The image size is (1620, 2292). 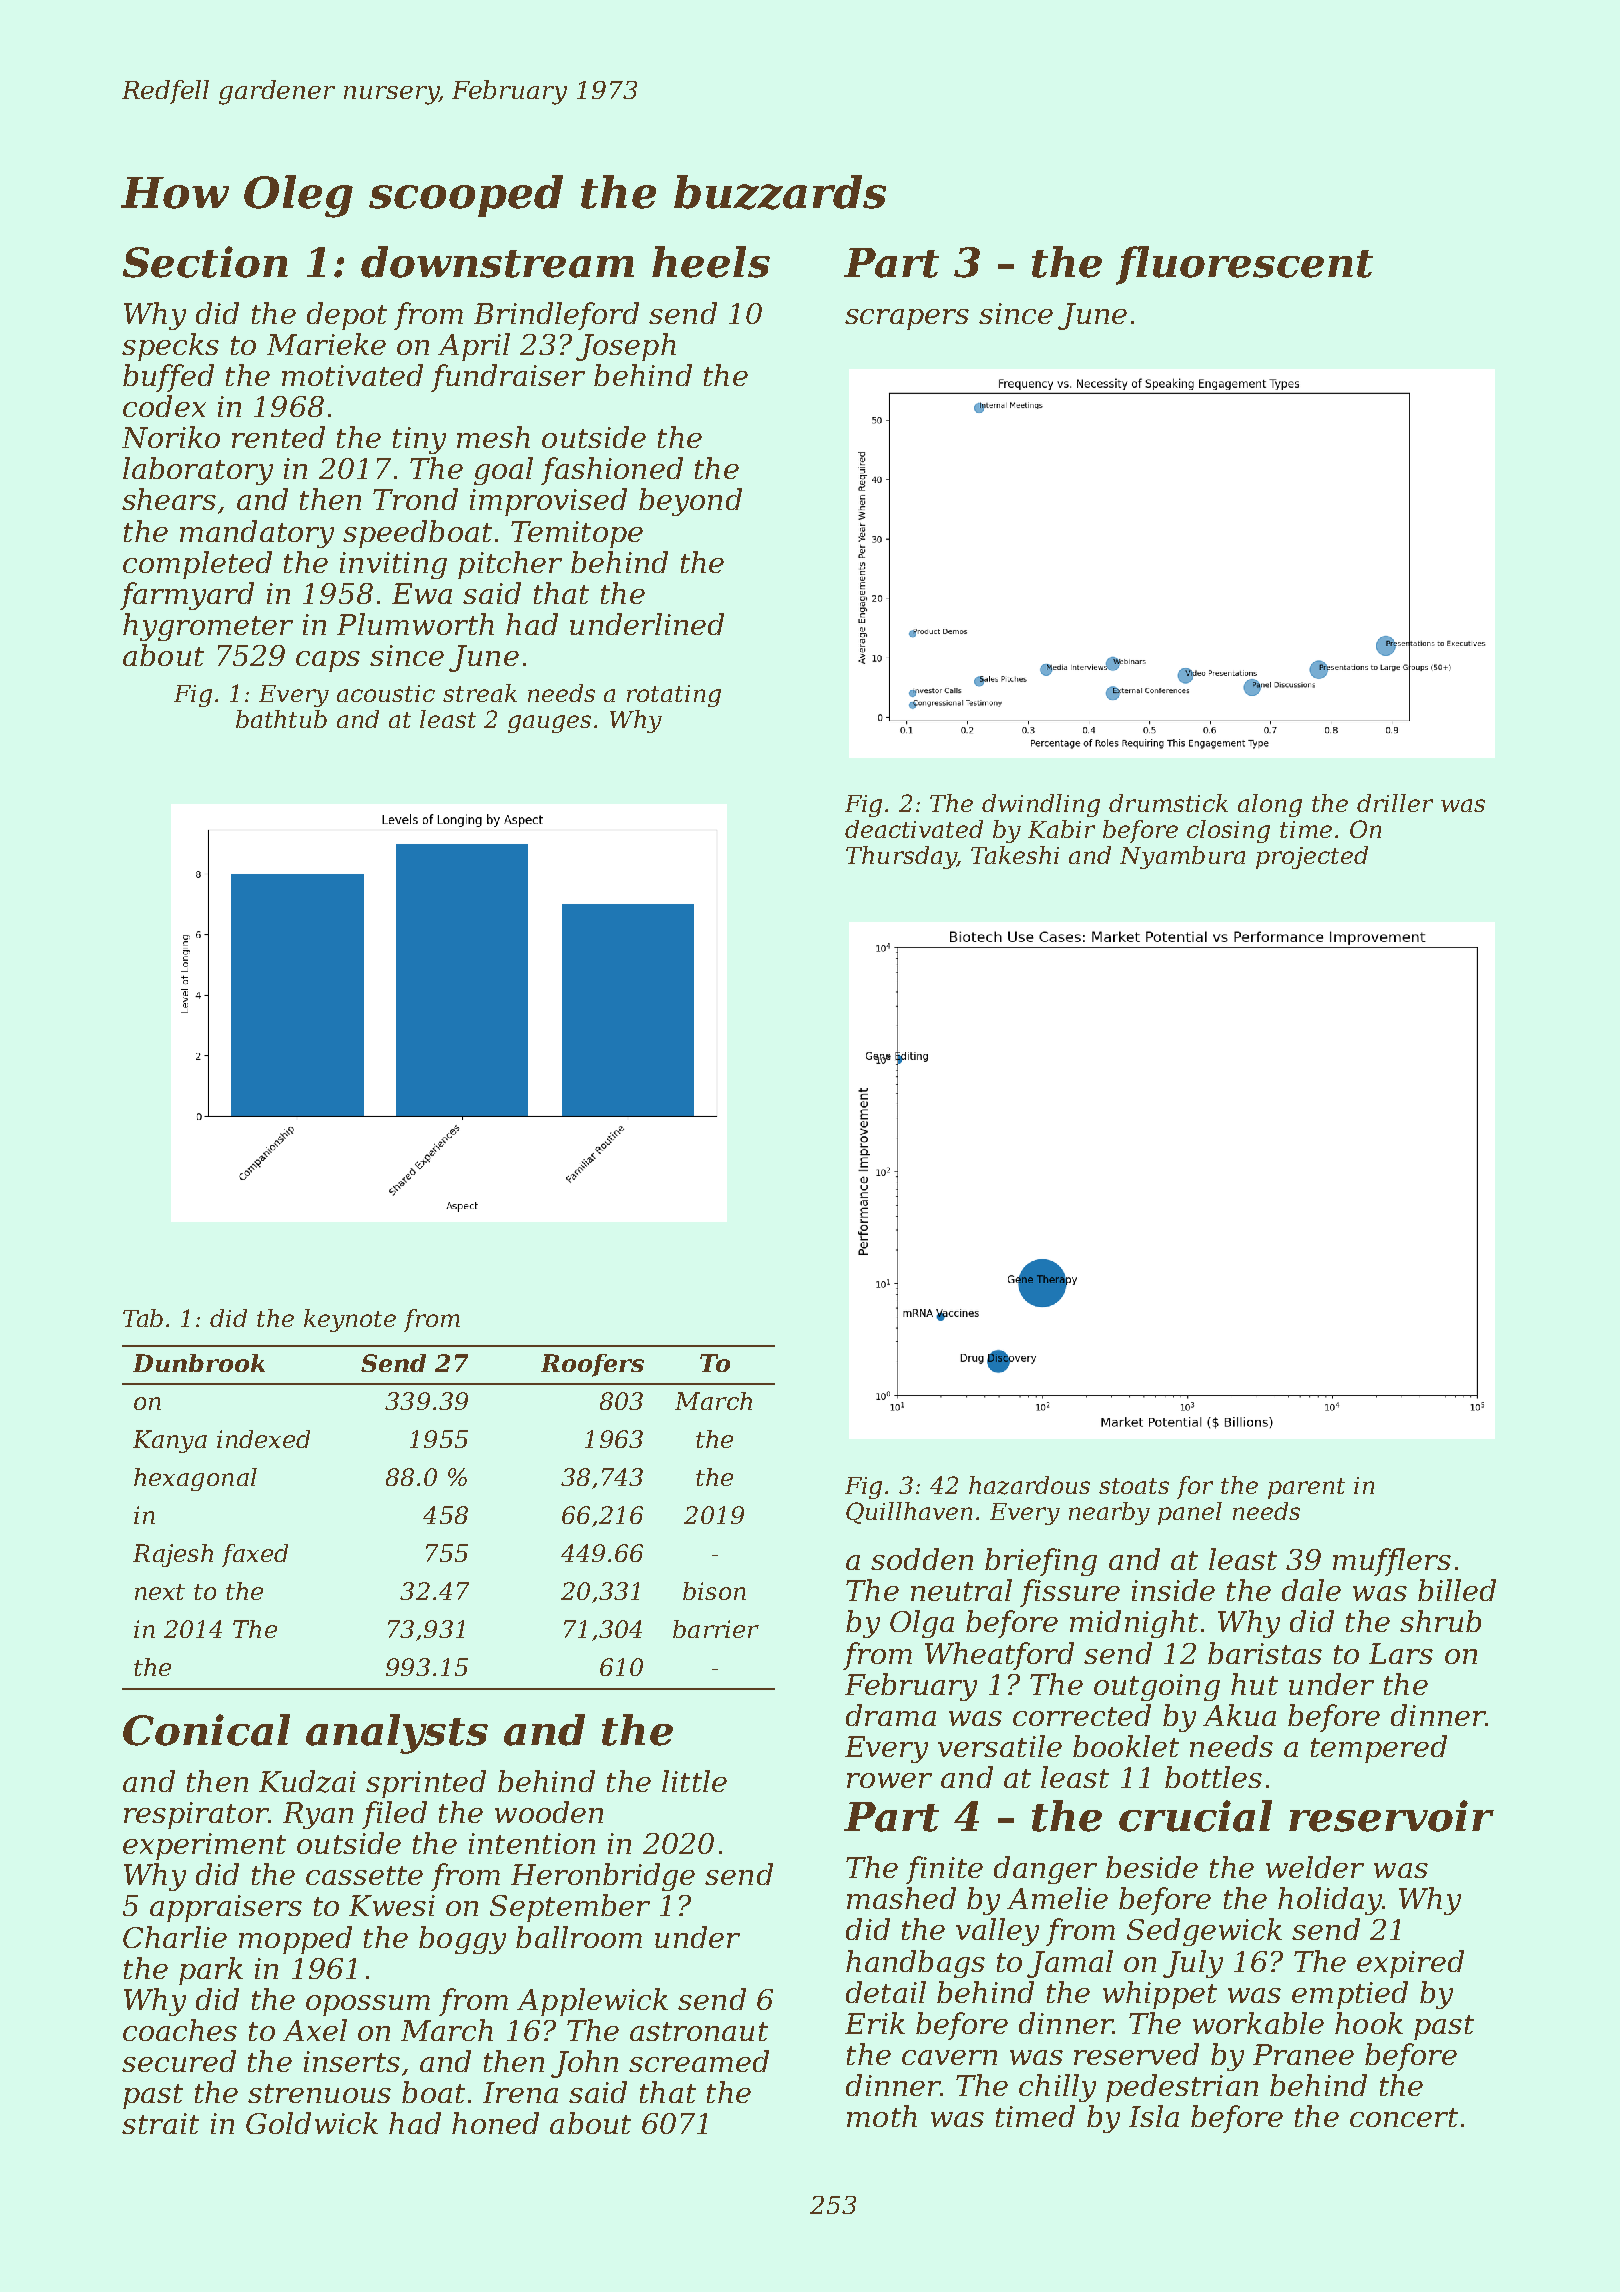 I want to click on nearby, so click(x=1109, y=1513).
